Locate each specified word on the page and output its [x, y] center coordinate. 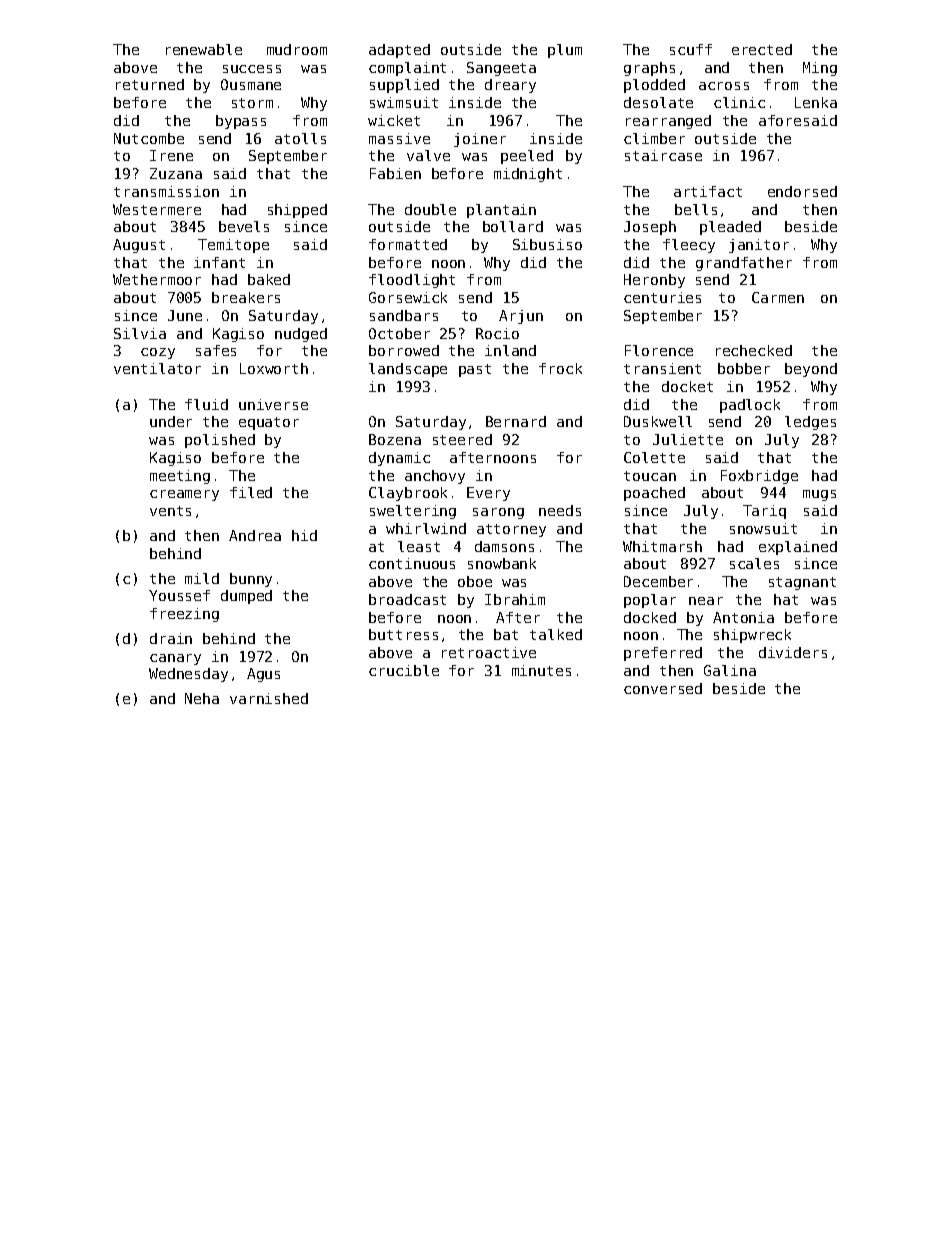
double [430, 209]
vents [170, 511]
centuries [662, 297]
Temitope [233, 246]
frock [560, 368]
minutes [541, 670]
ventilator [157, 368]
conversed [663, 688]
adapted [399, 51]
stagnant [802, 583]
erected [762, 49]
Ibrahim [515, 599]
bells [696, 209]
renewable [204, 49]
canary [175, 659]
